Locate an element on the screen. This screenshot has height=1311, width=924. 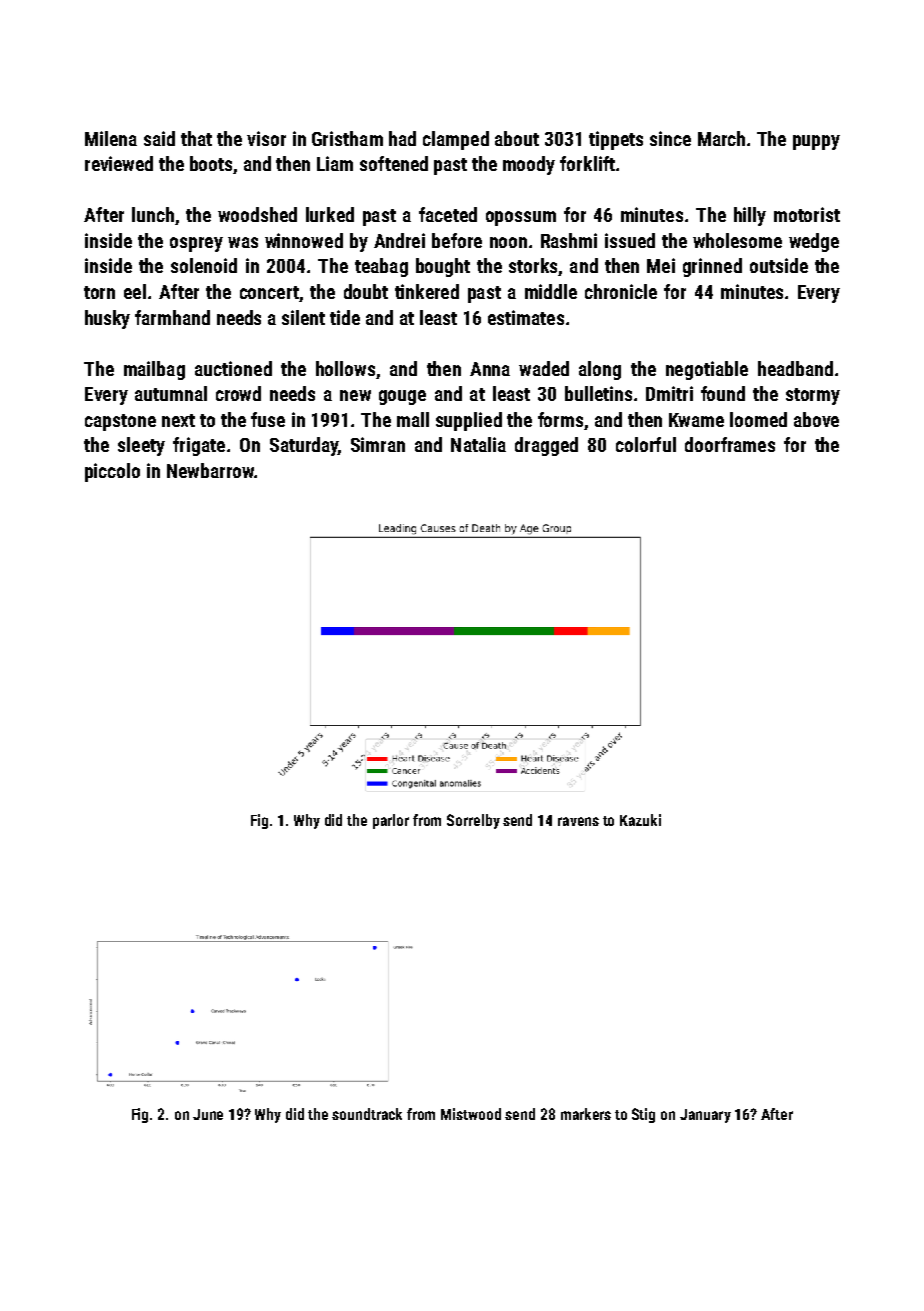
boots is located at coordinates (212, 165).
